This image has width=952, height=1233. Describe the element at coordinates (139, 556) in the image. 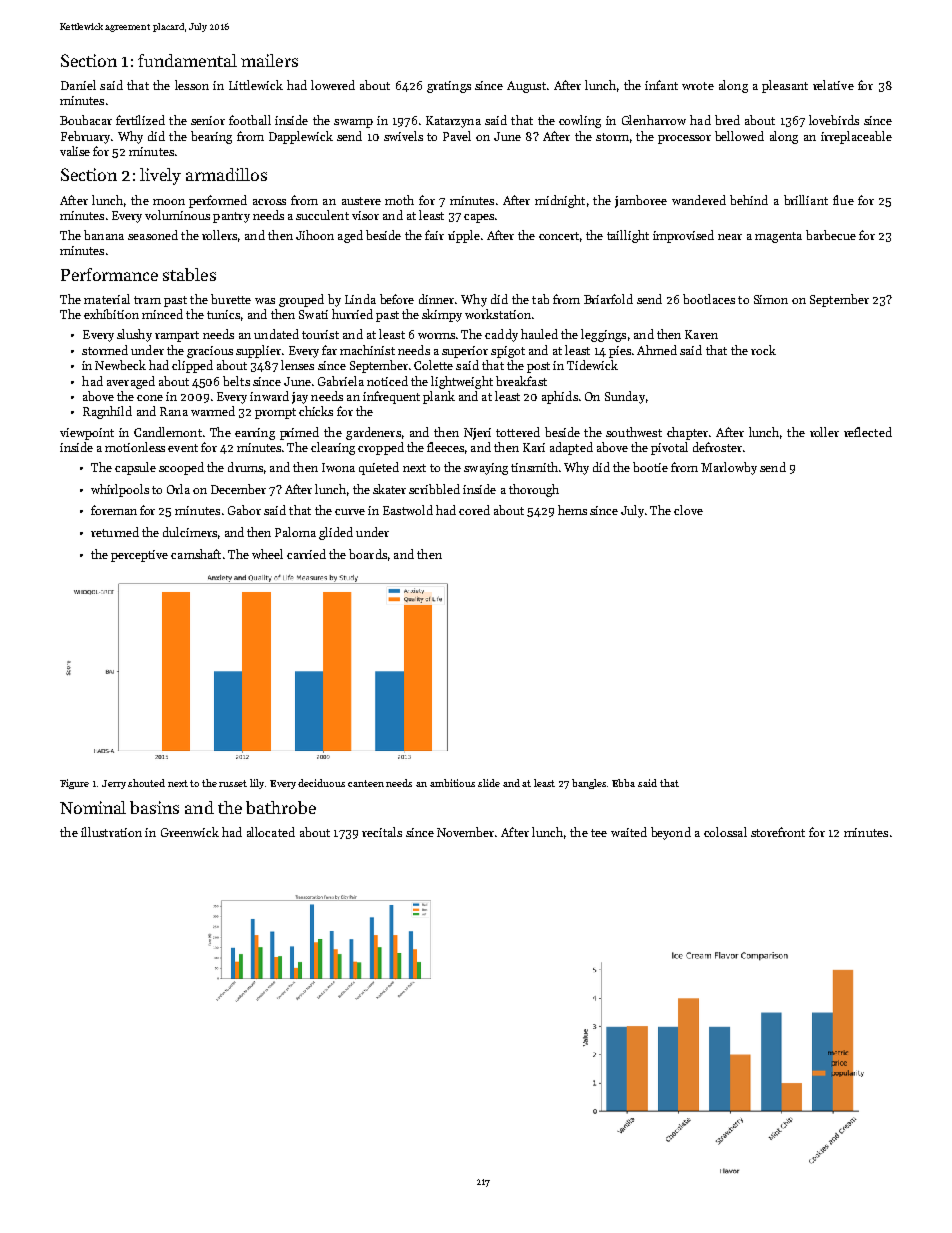

I see `perceptive` at that location.
